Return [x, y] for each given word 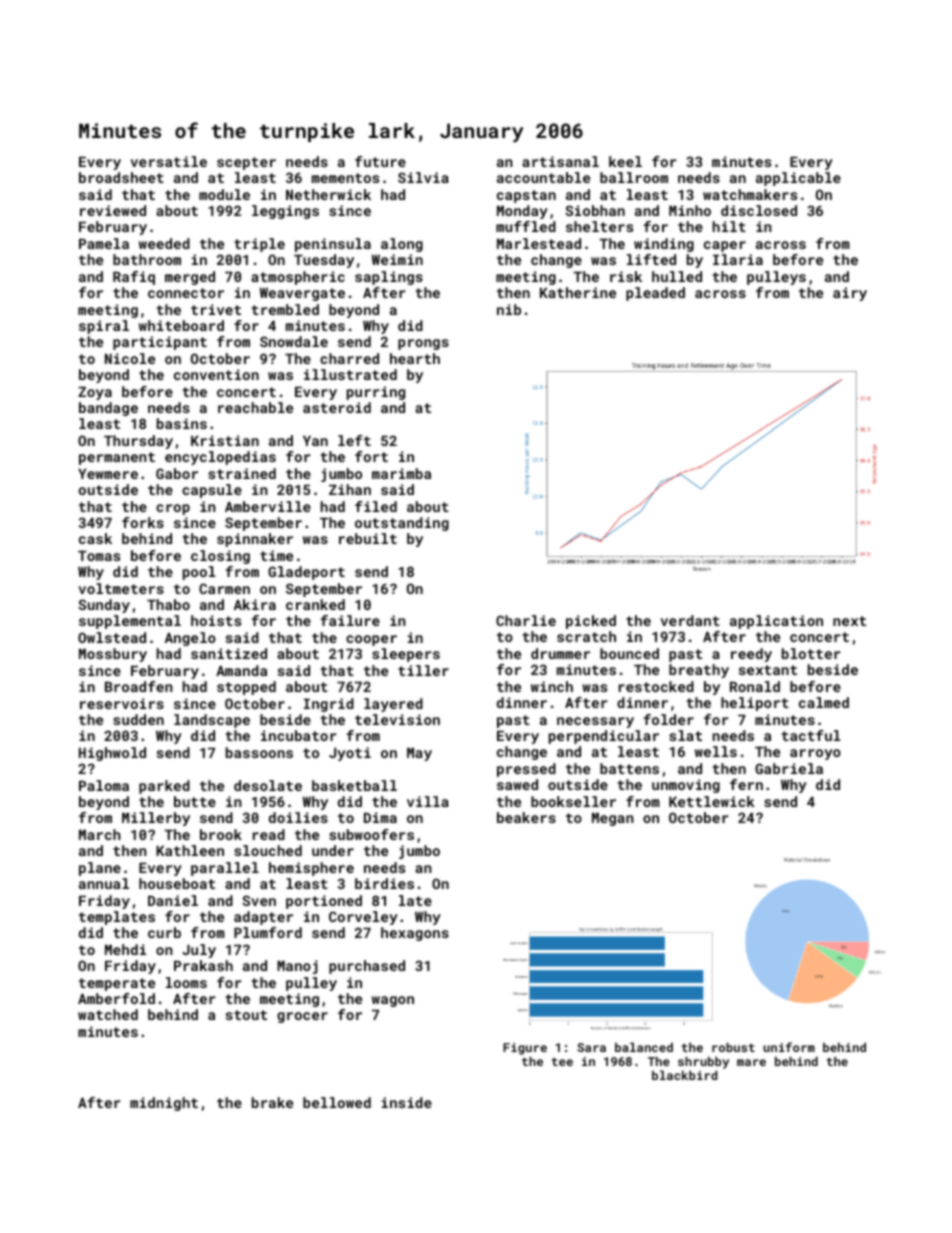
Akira [255, 604]
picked [591, 622]
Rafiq [134, 278]
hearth [415, 358]
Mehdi [125, 949]
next [849, 621]
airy [850, 294]
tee [562, 1062]
